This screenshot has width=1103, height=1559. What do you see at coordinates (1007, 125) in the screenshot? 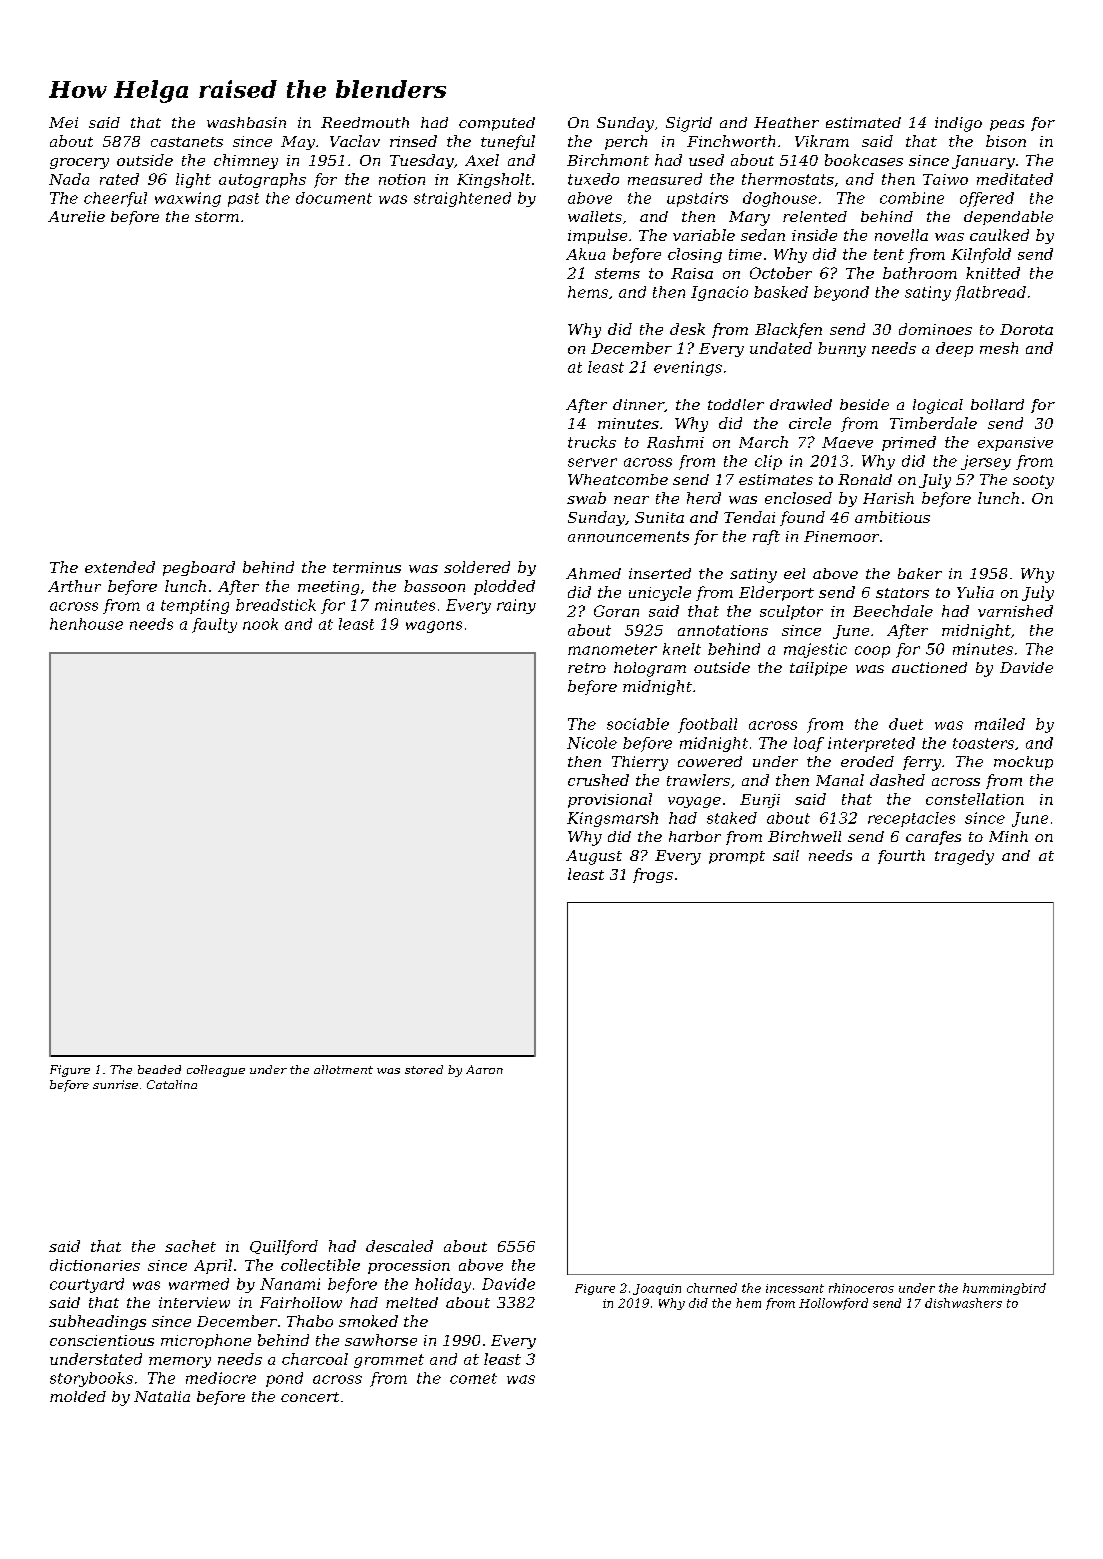
I see `peas` at bounding box center [1007, 125].
